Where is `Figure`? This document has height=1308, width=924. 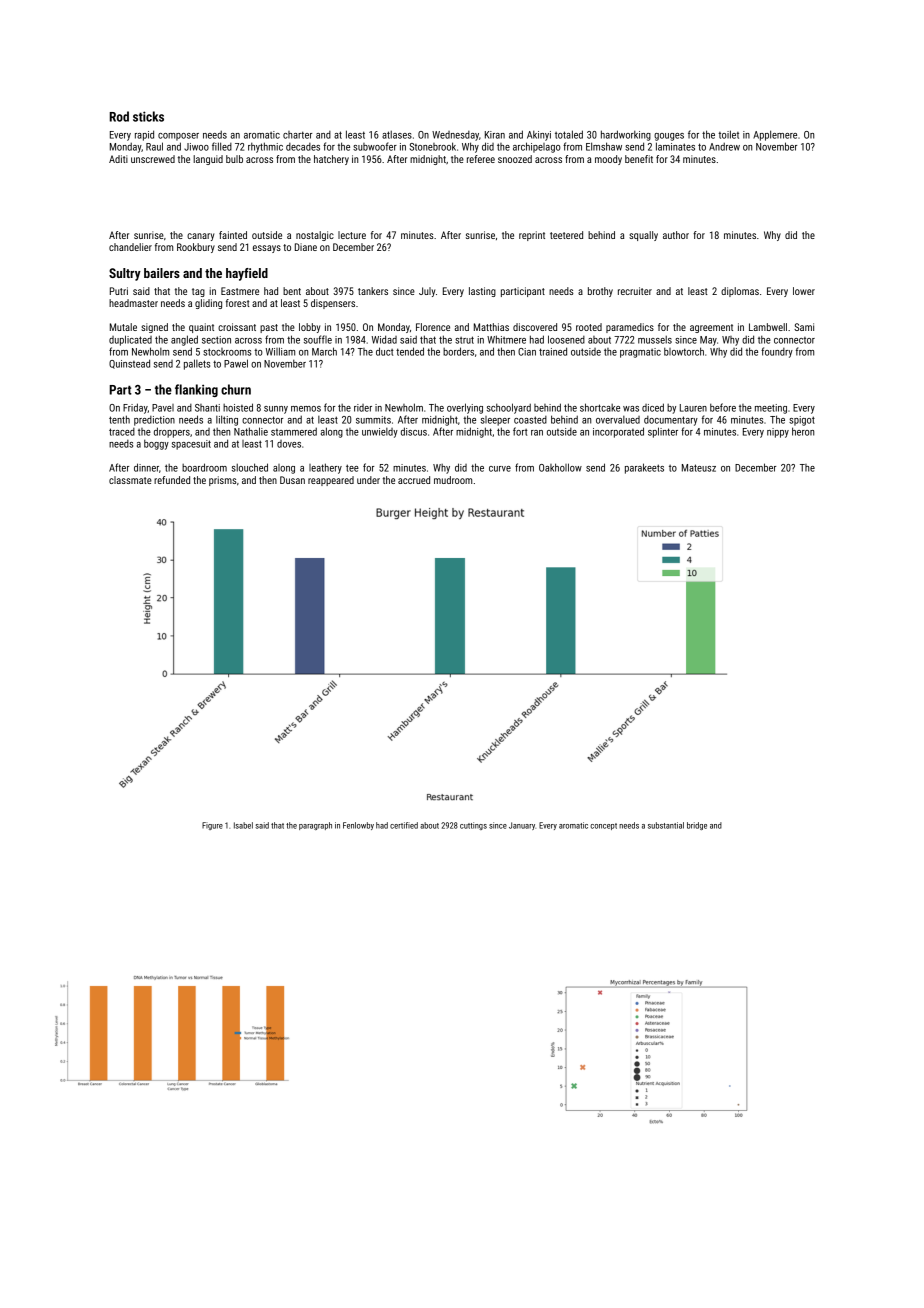
Figure is located at coordinates (212, 826).
